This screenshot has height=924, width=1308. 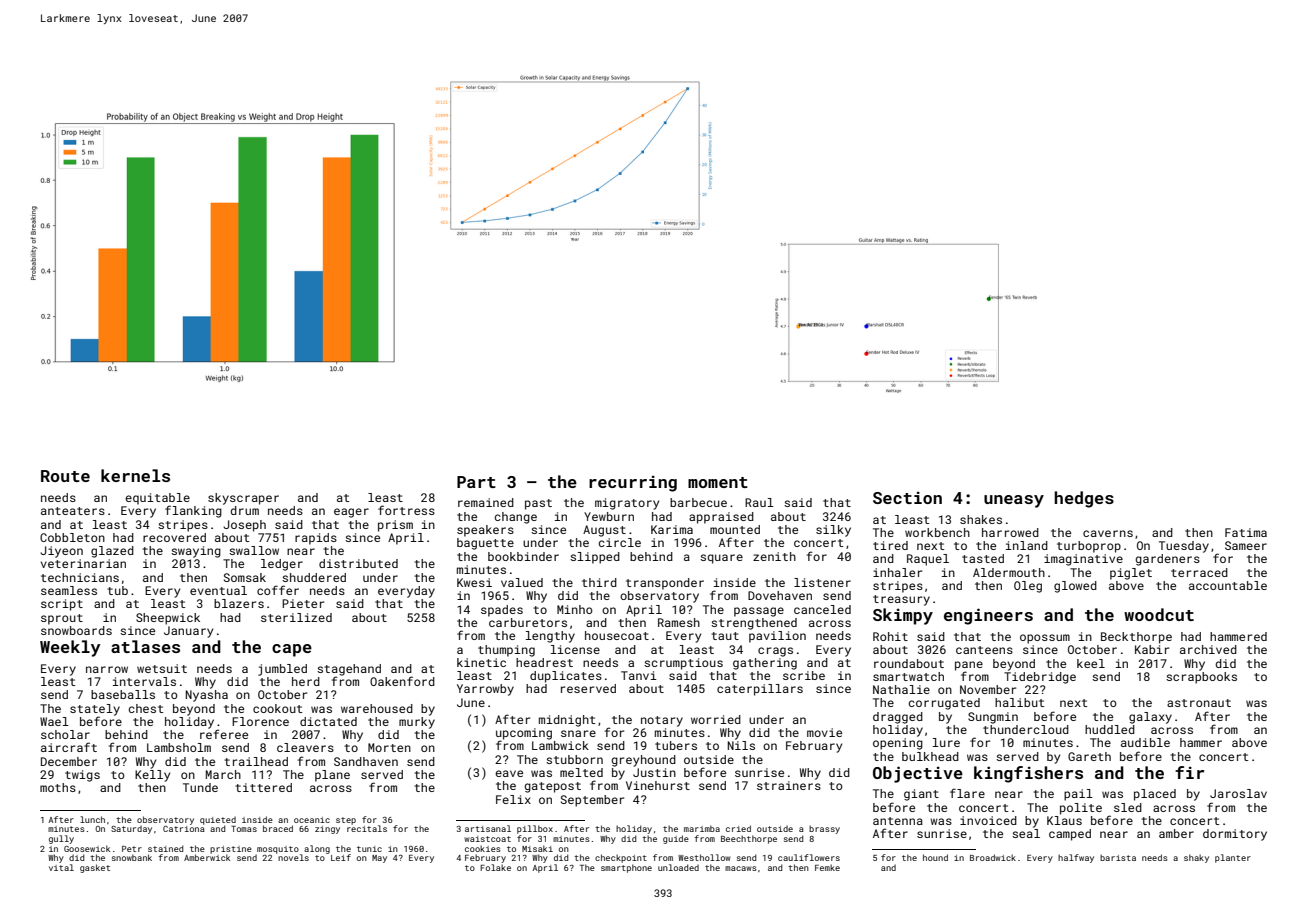 I want to click on tasted, so click(x=983, y=558).
